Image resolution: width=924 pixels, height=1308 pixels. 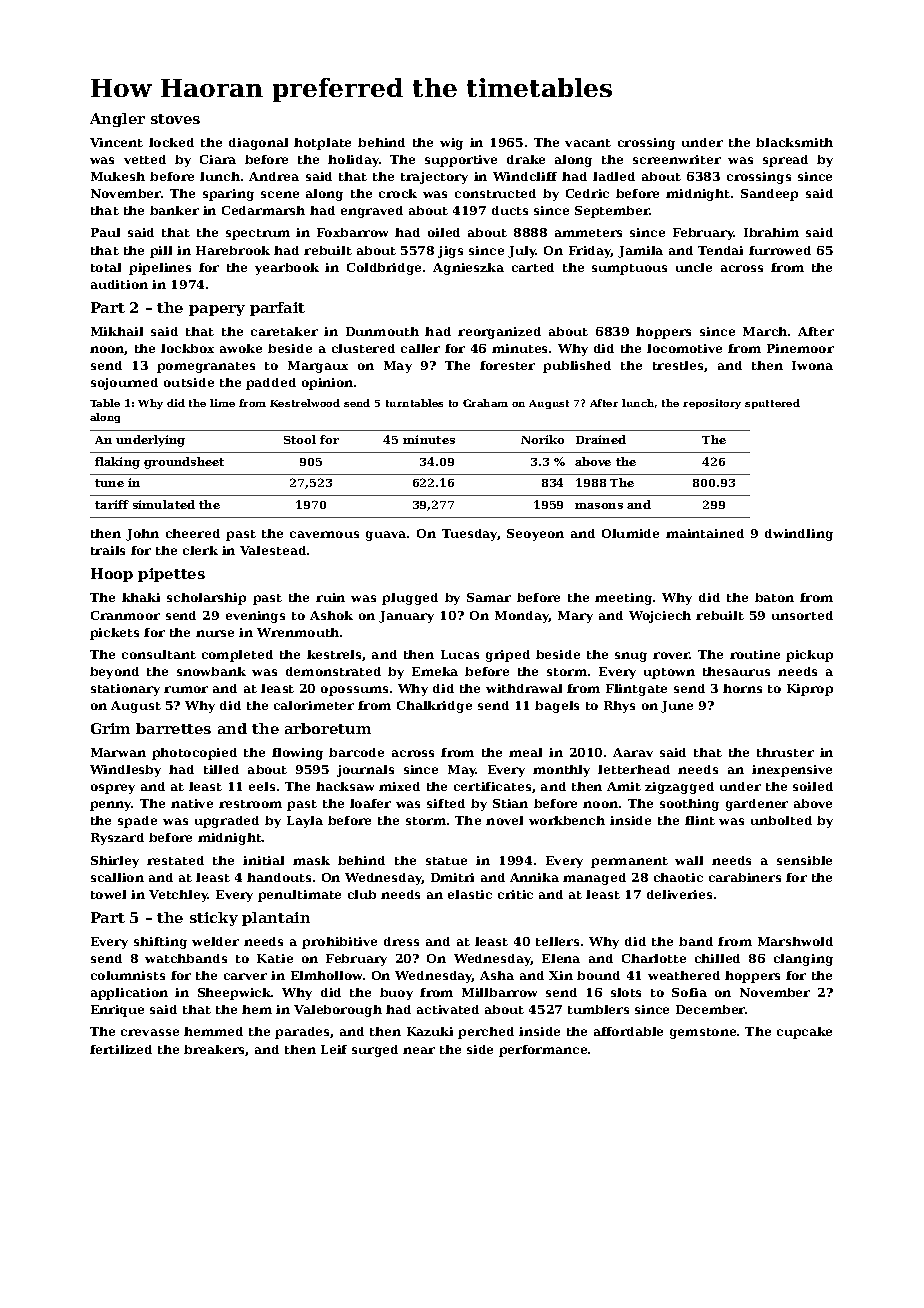 What do you see at coordinates (684, 348) in the screenshot?
I see `locomotive` at bounding box center [684, 348].
